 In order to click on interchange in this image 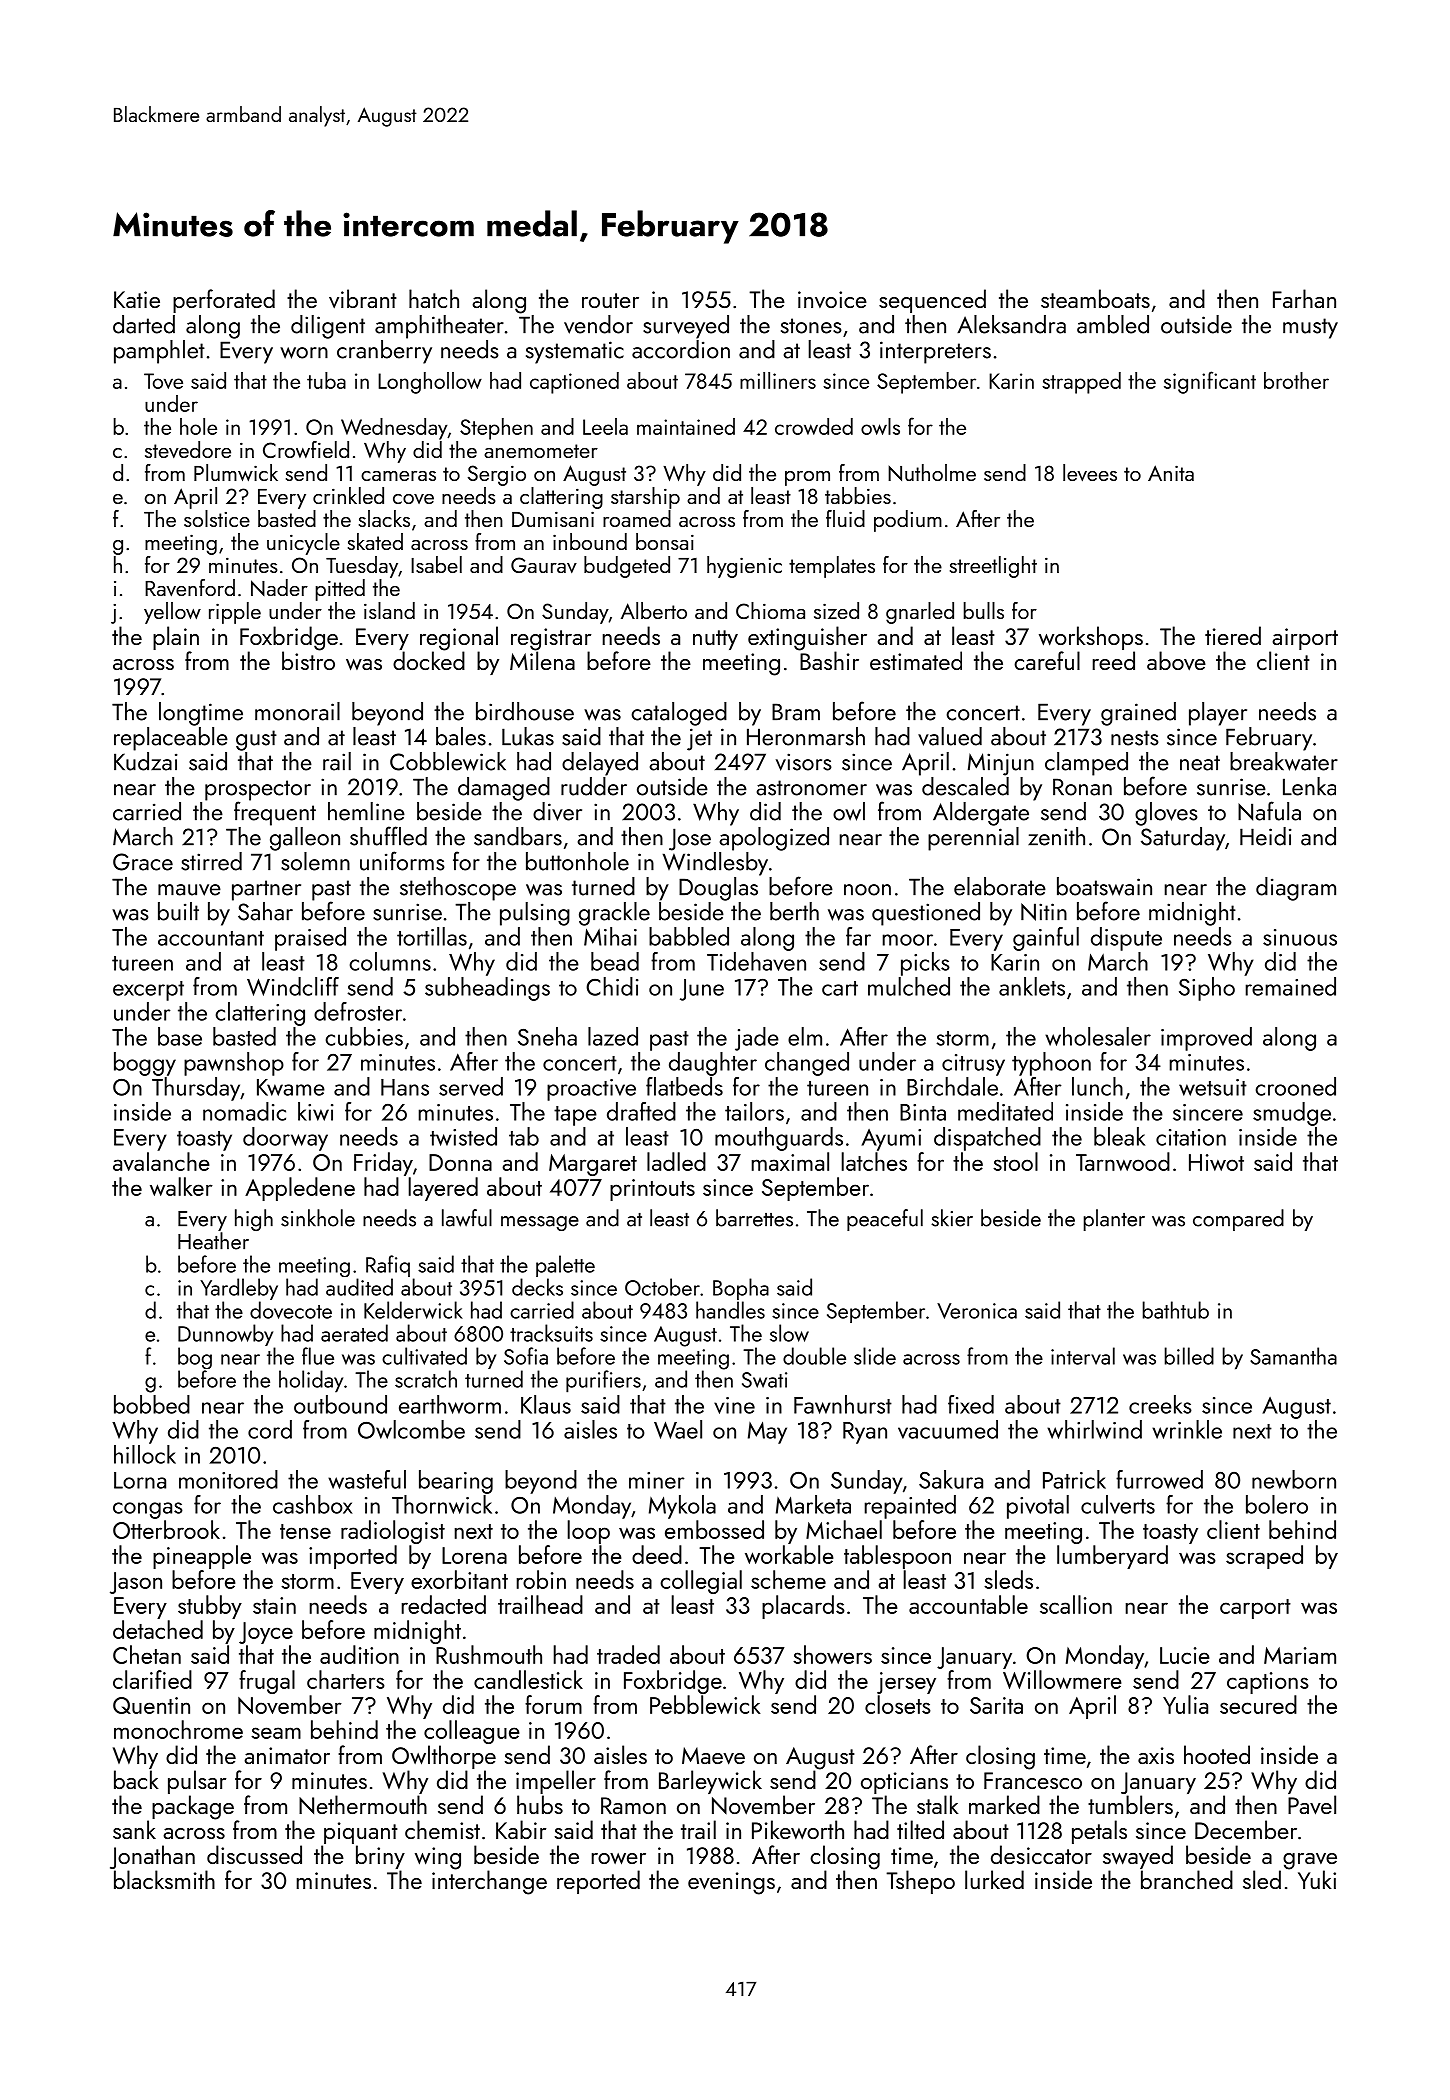, I will do `click(489, 1882)`.
